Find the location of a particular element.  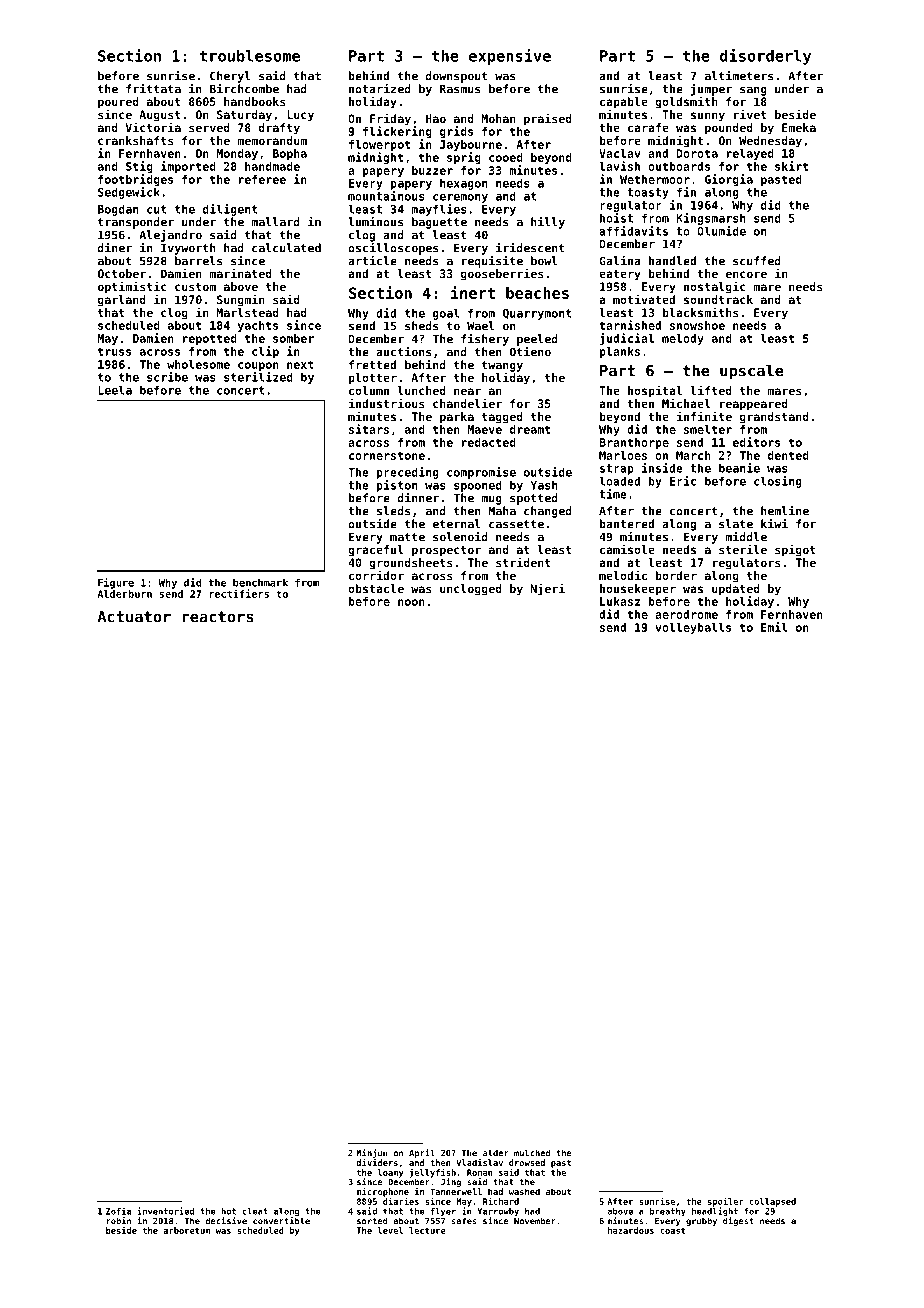

troublesome is located at coordinates (250, 56).
